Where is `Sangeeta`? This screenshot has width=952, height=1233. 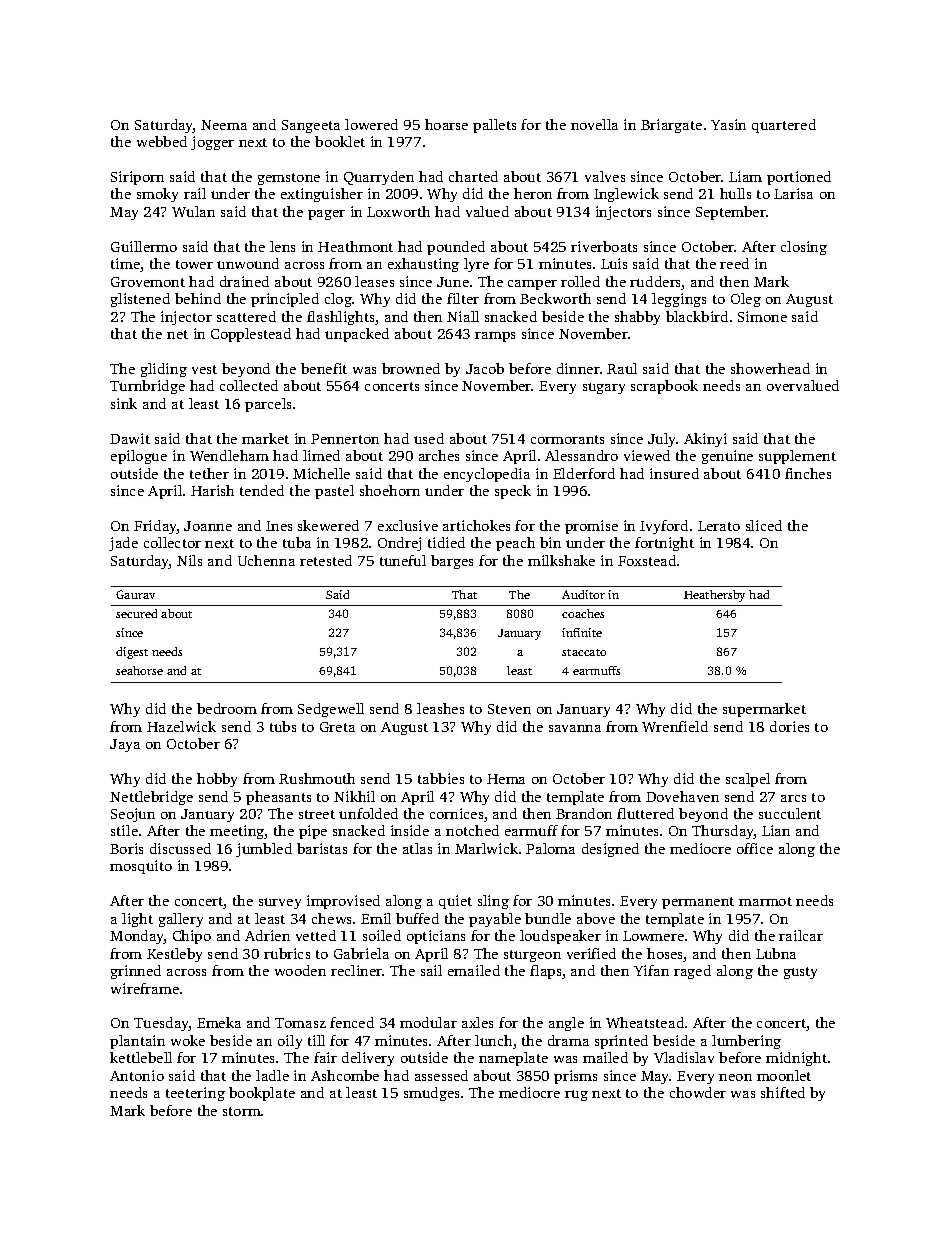 Sangeeta is located at coordinates (311, 126).
